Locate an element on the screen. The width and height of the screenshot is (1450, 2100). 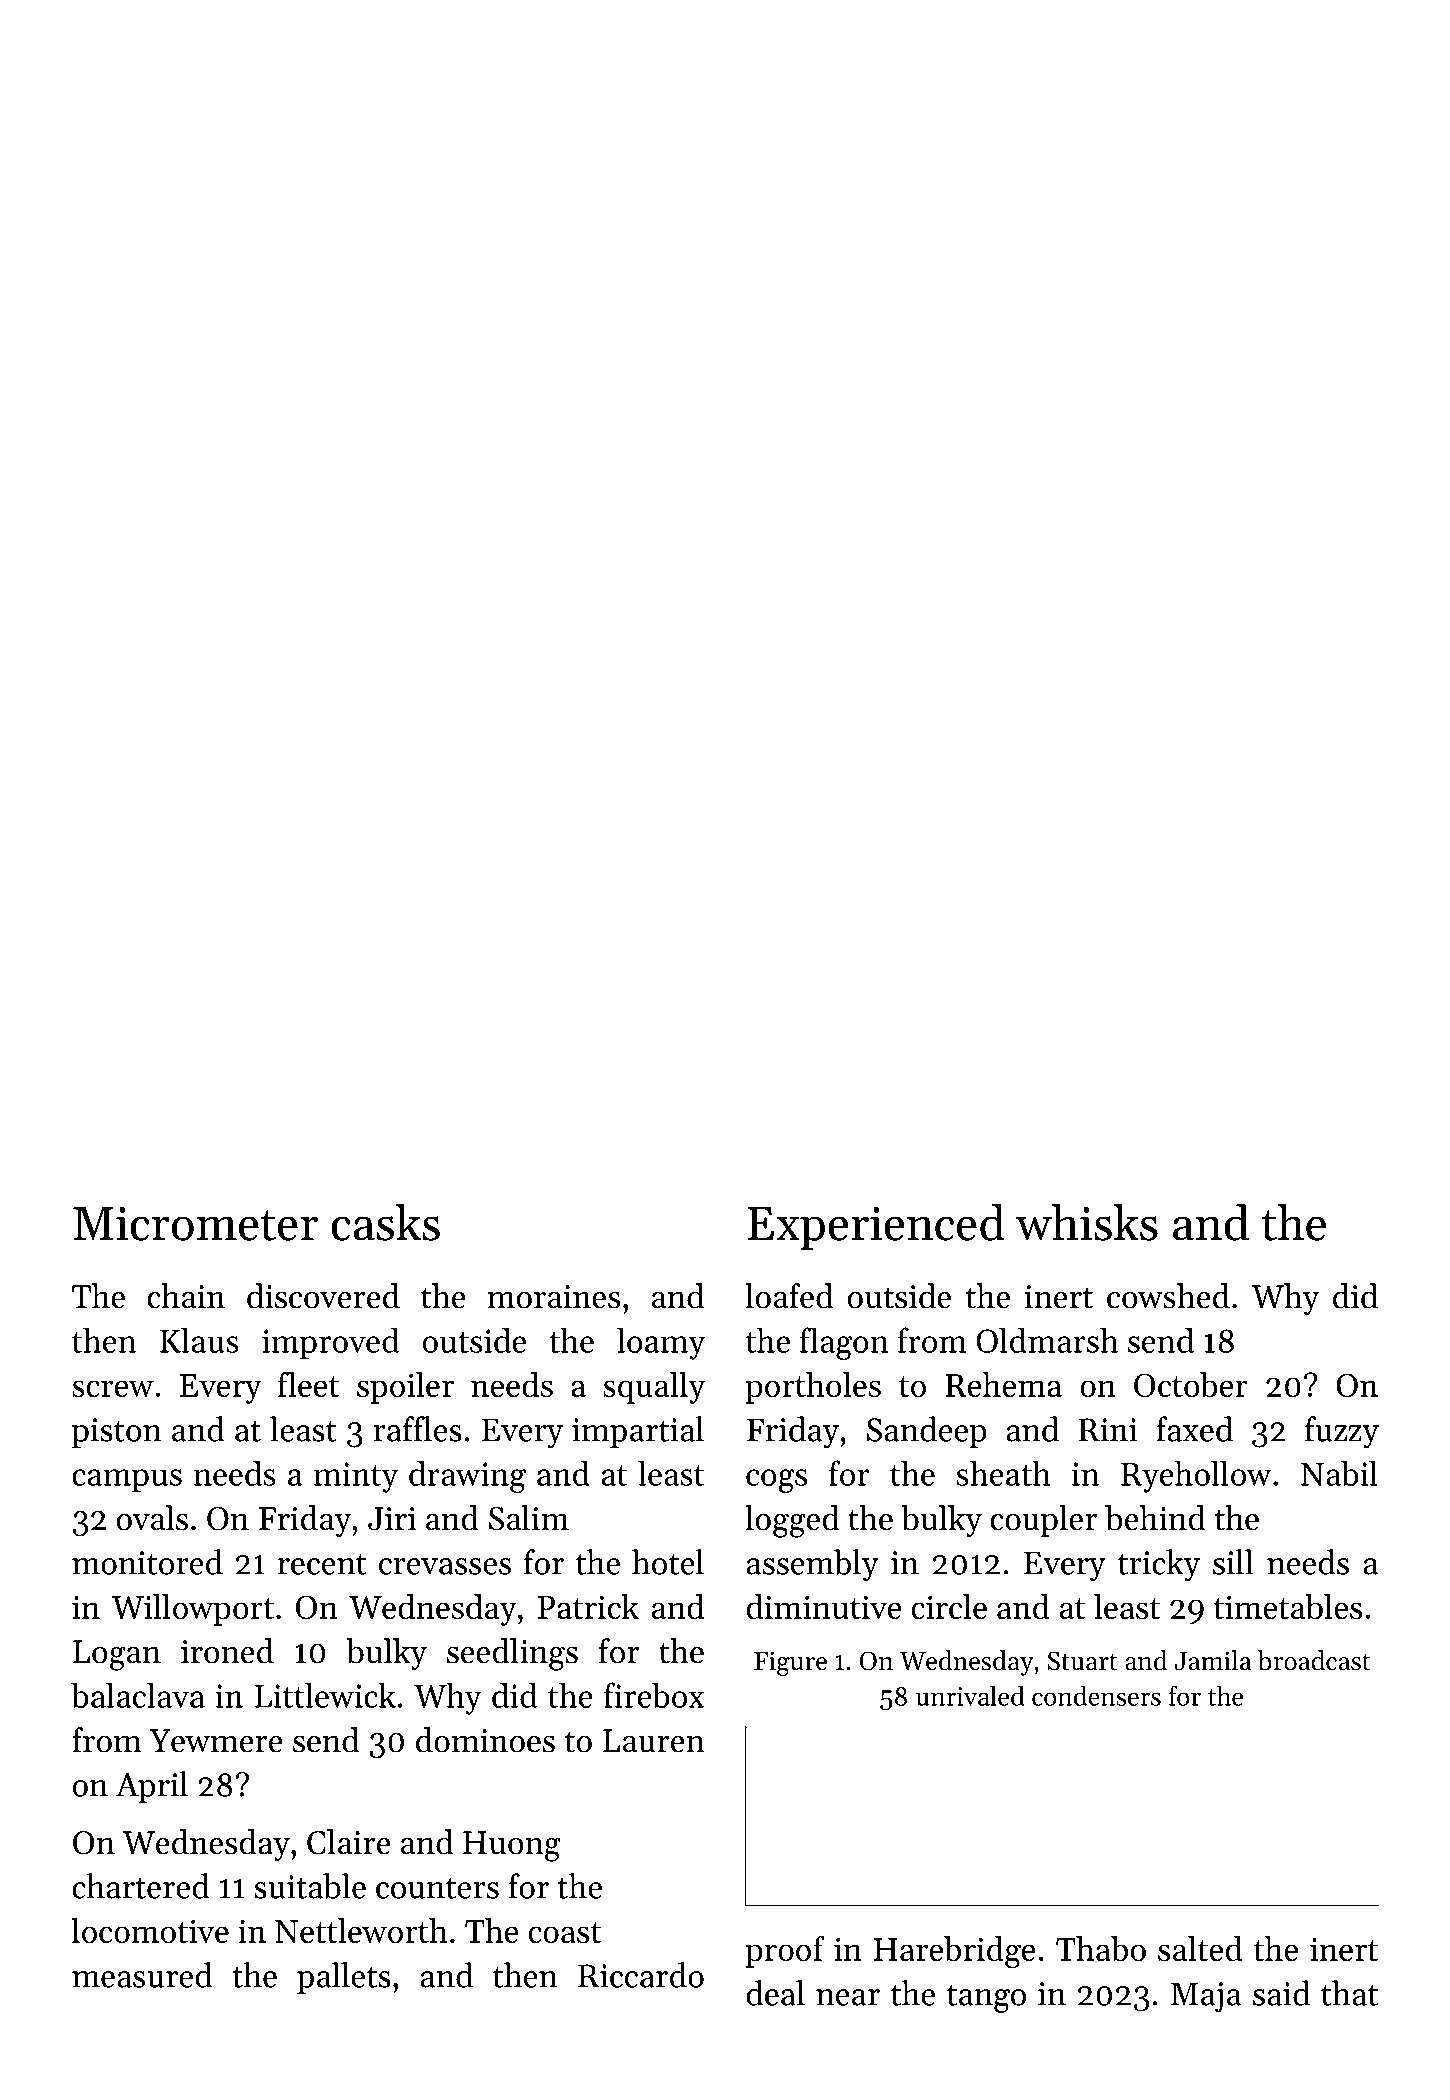
broadcast is located at coordinates (1314, 1660).
